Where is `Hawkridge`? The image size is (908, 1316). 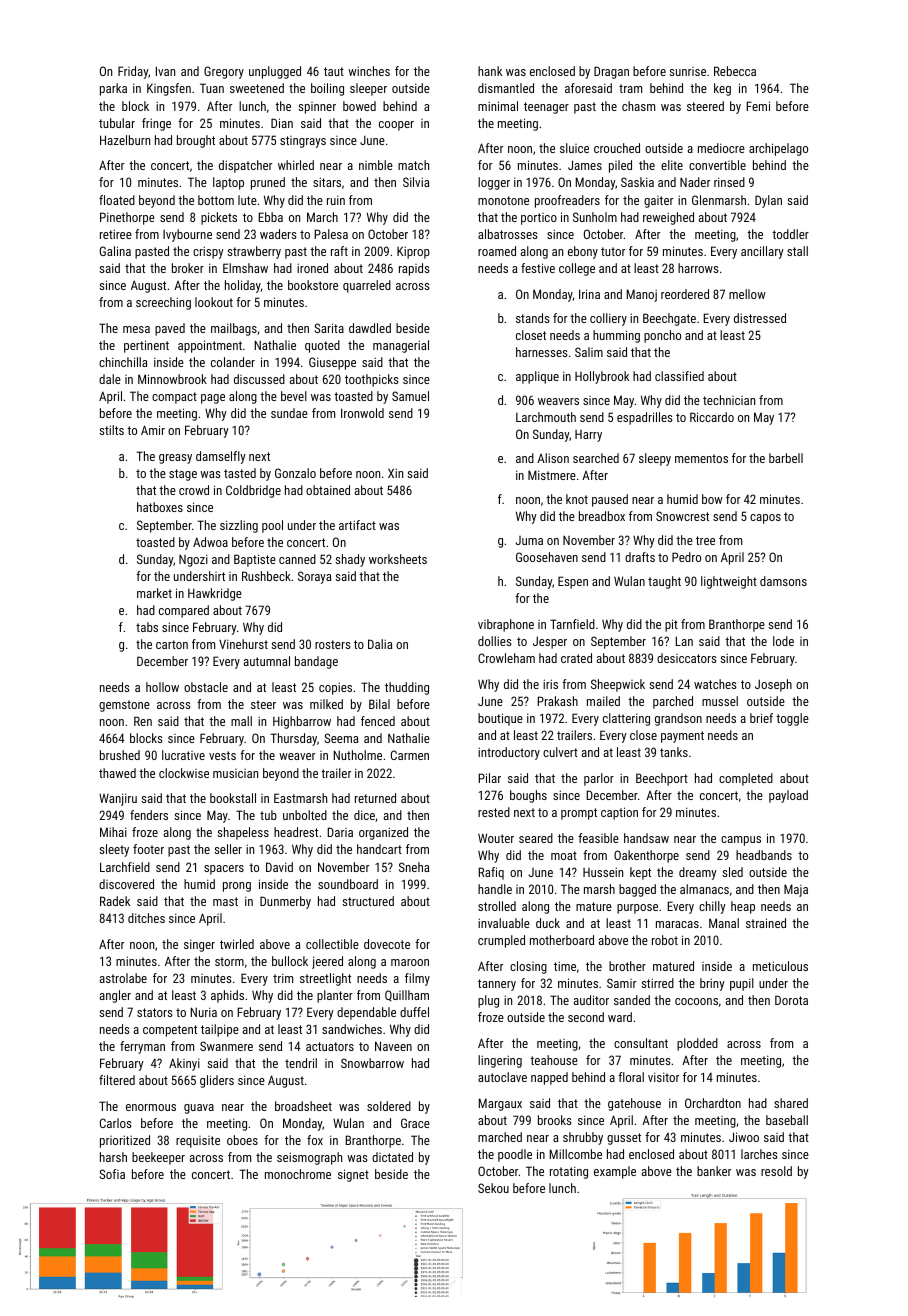 Hawkridge is located at coordinates (215, 594).
